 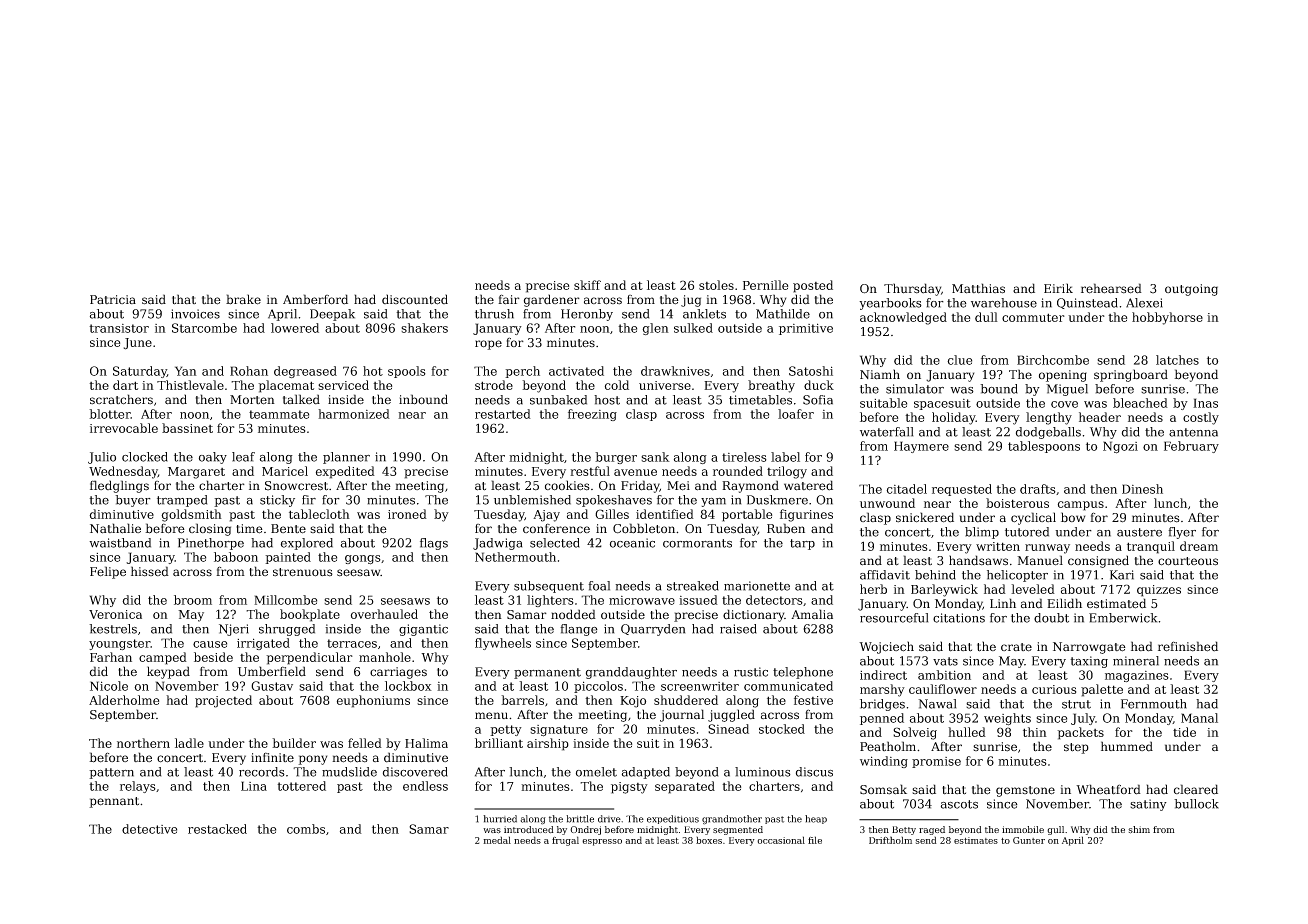 What do you see at coordinates (716, 285) in the image?
I see `stoles` at bounding box center [716, 285].
